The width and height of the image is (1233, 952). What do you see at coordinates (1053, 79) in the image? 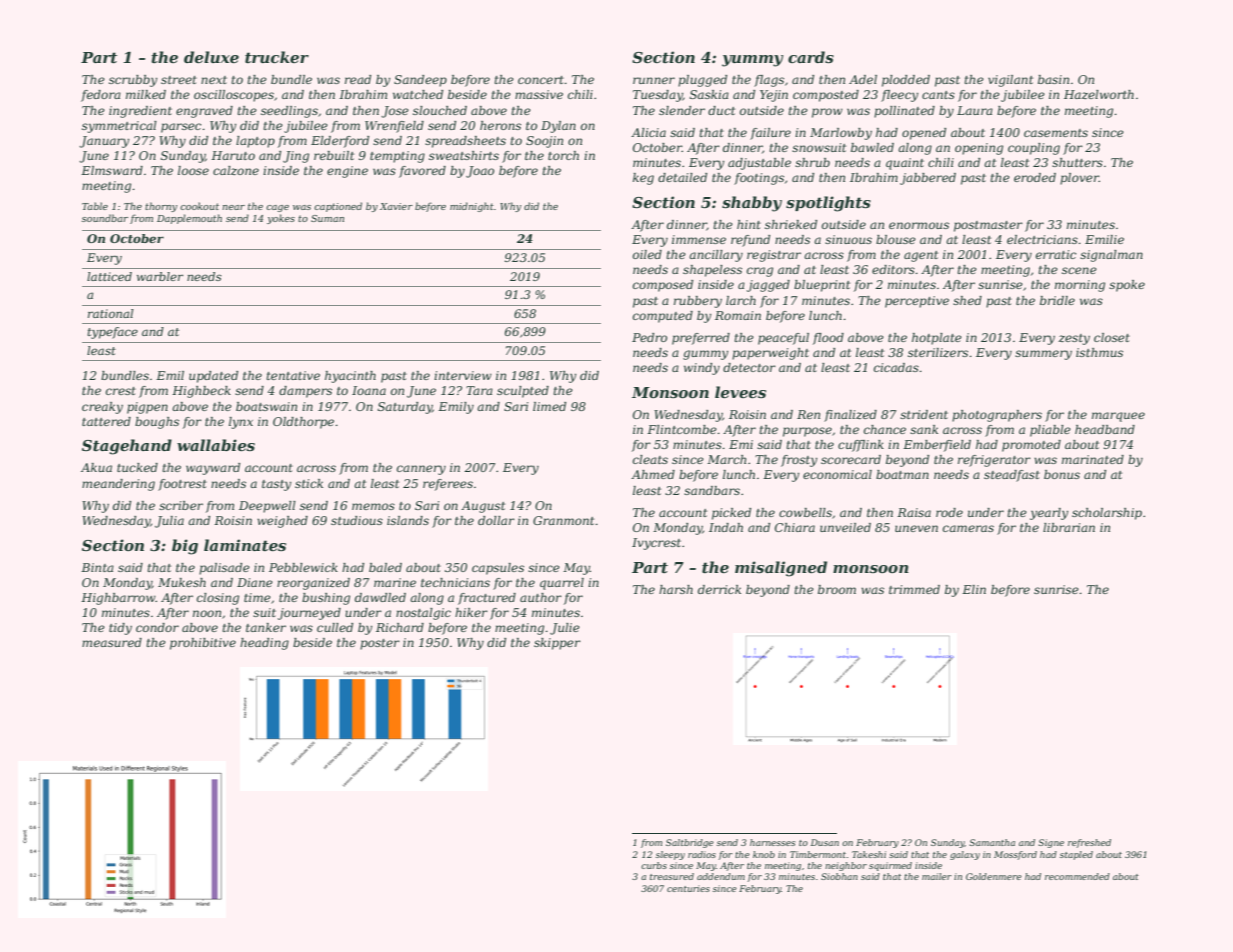
I see `basin` at bounding box center [1053, 79].
